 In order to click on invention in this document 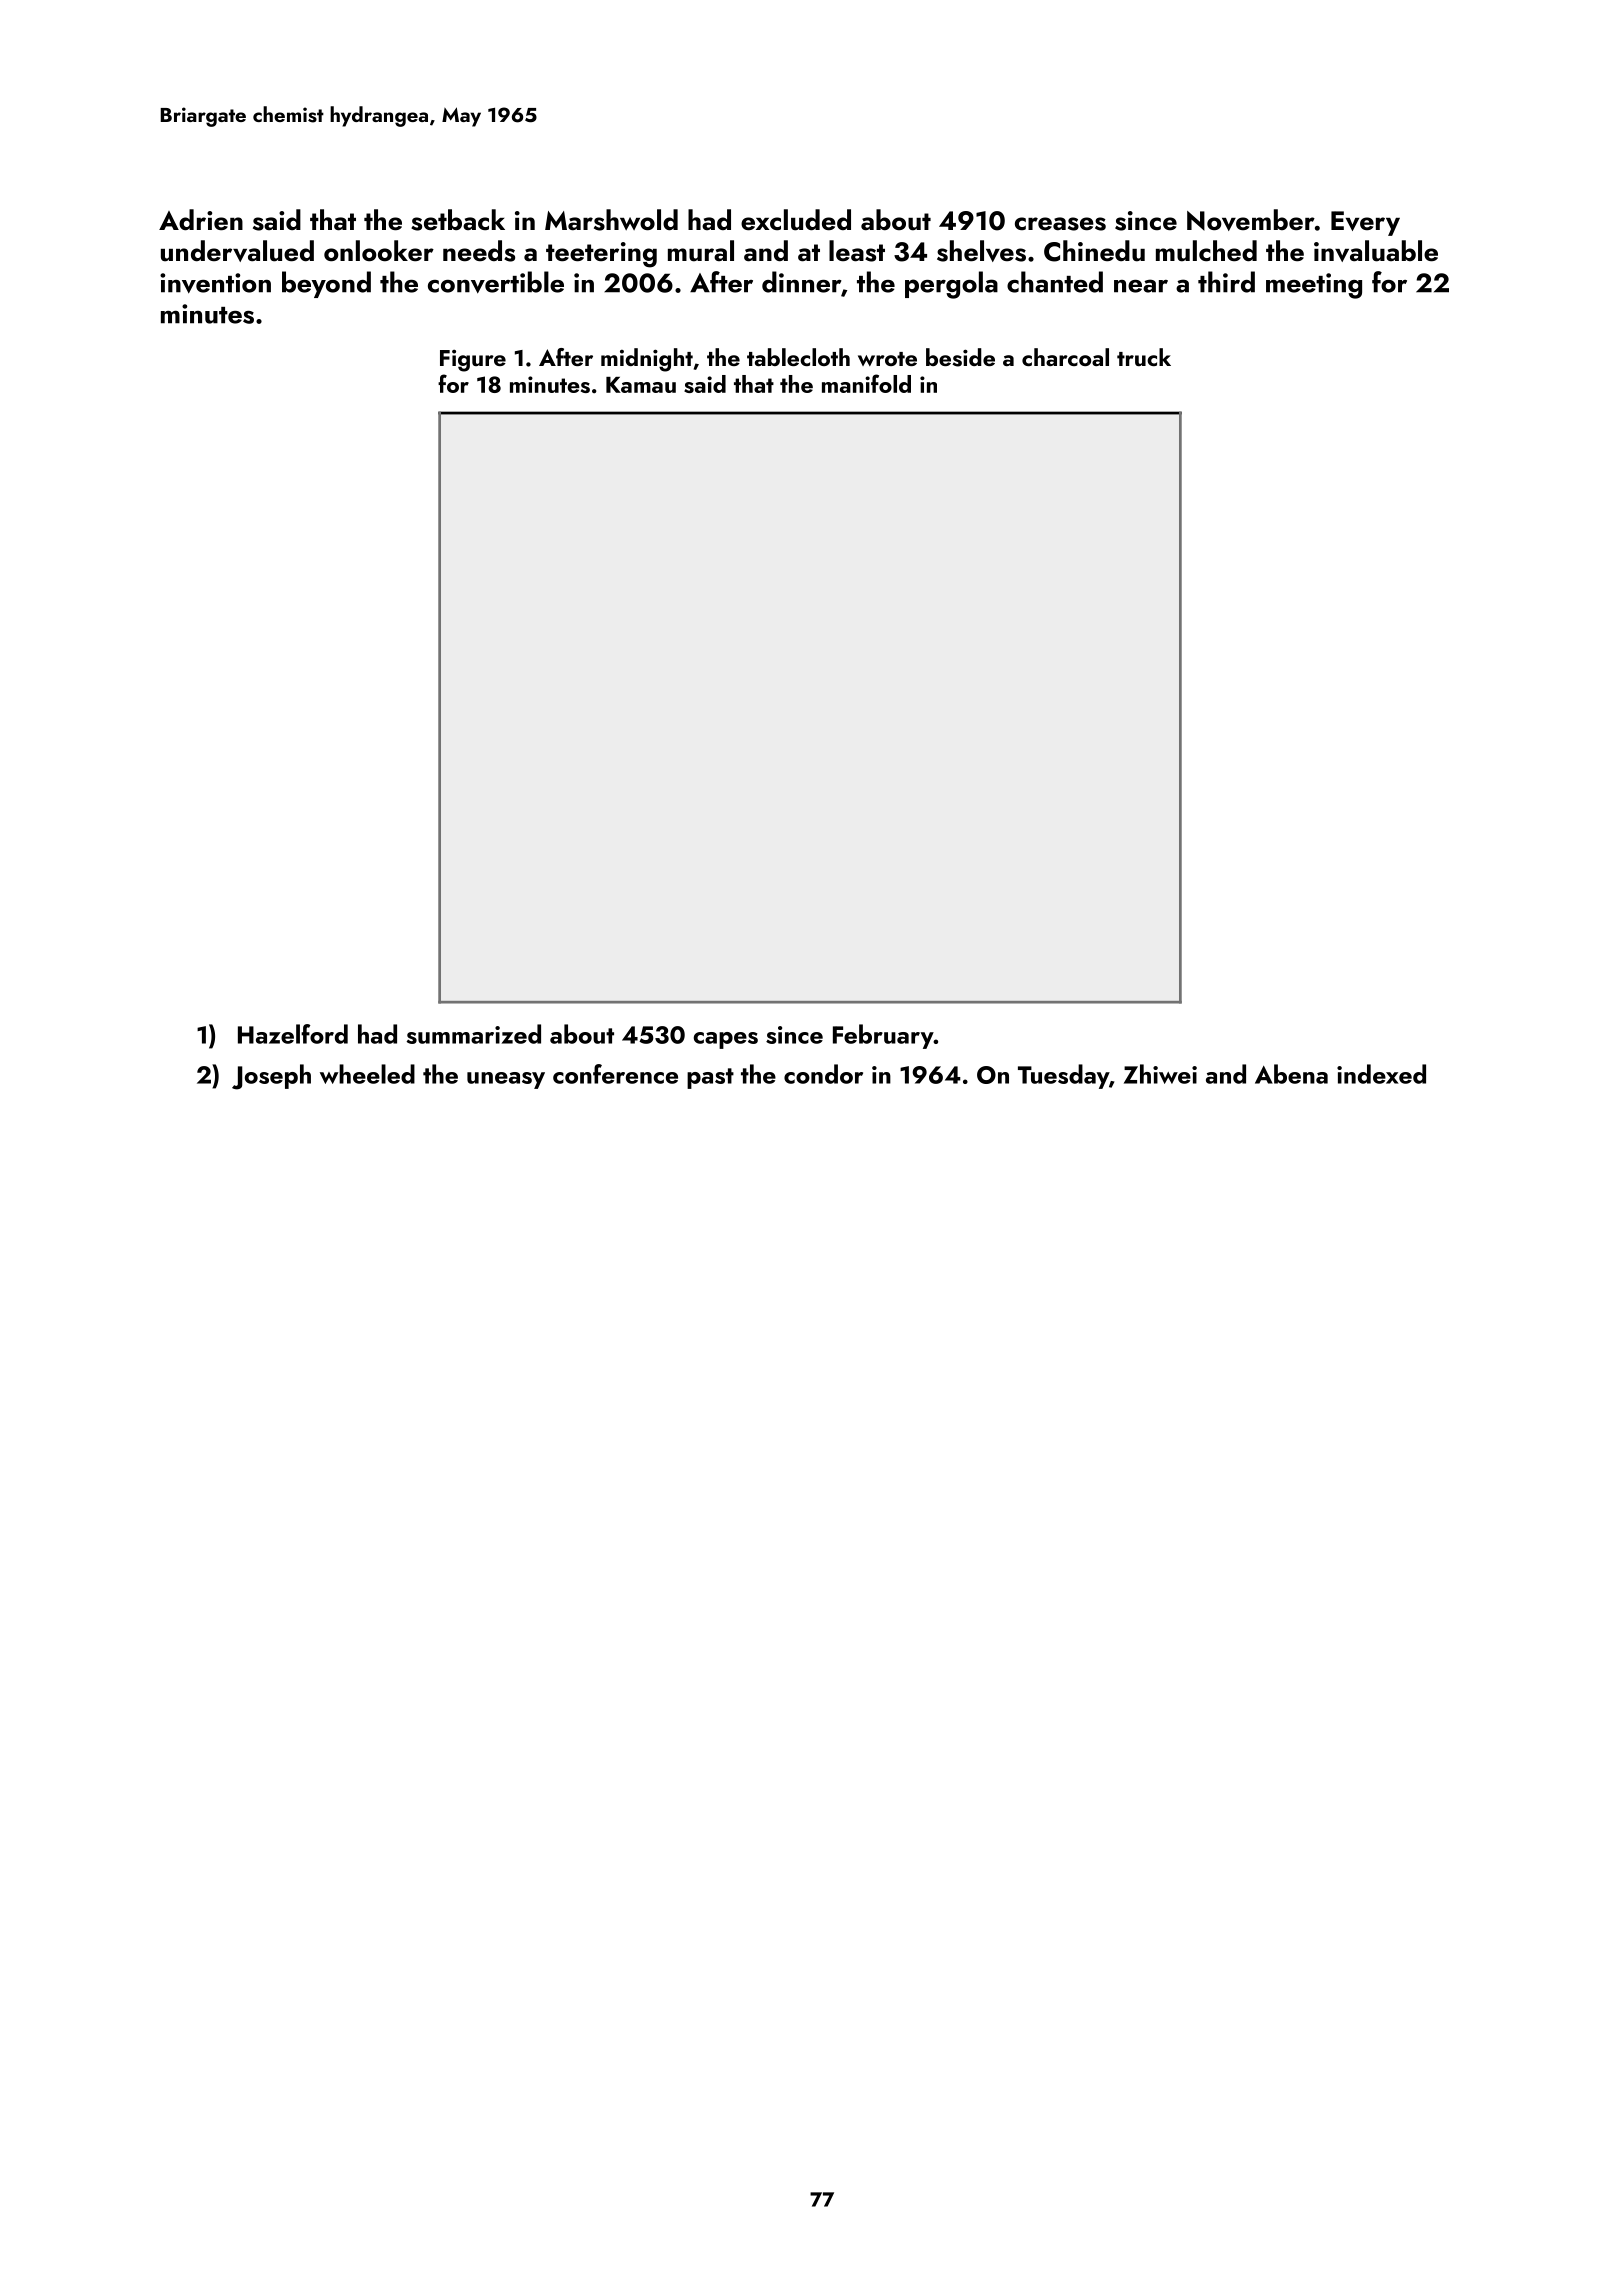, I will do `click(215, 283)`.
